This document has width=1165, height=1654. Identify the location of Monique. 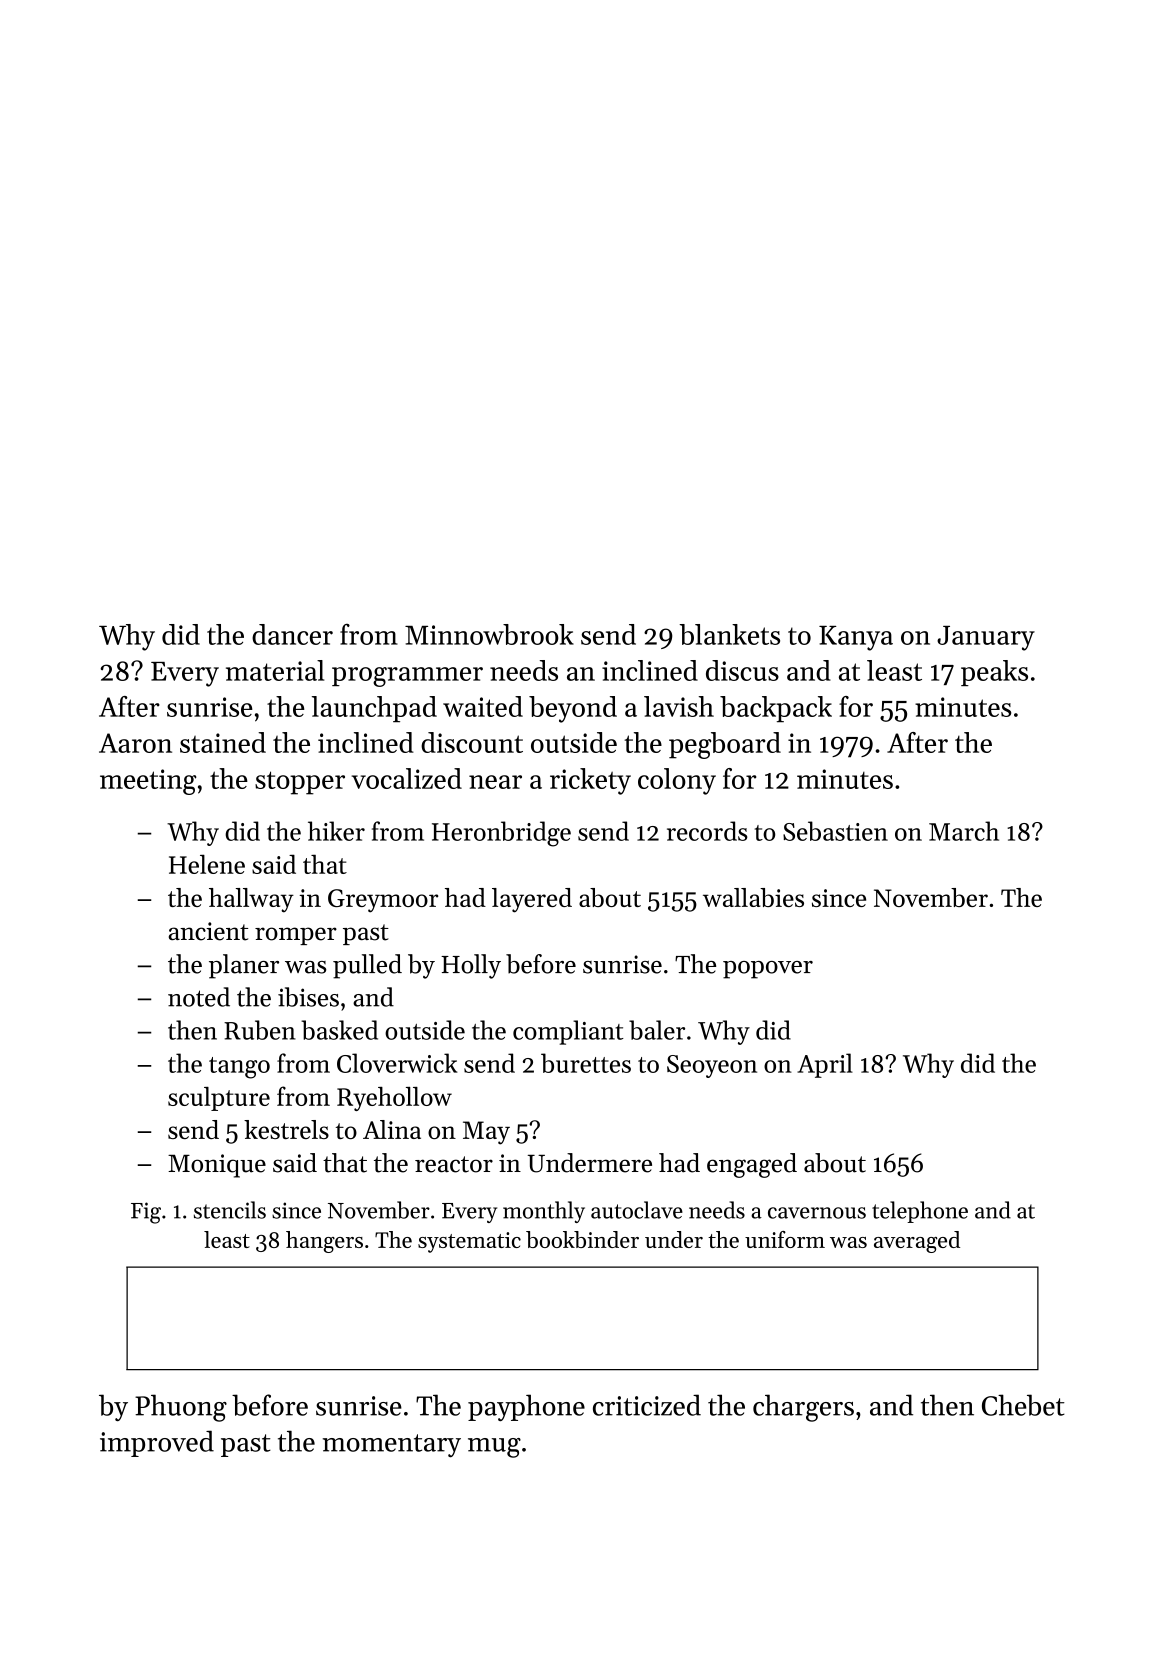
(217, 1166).
